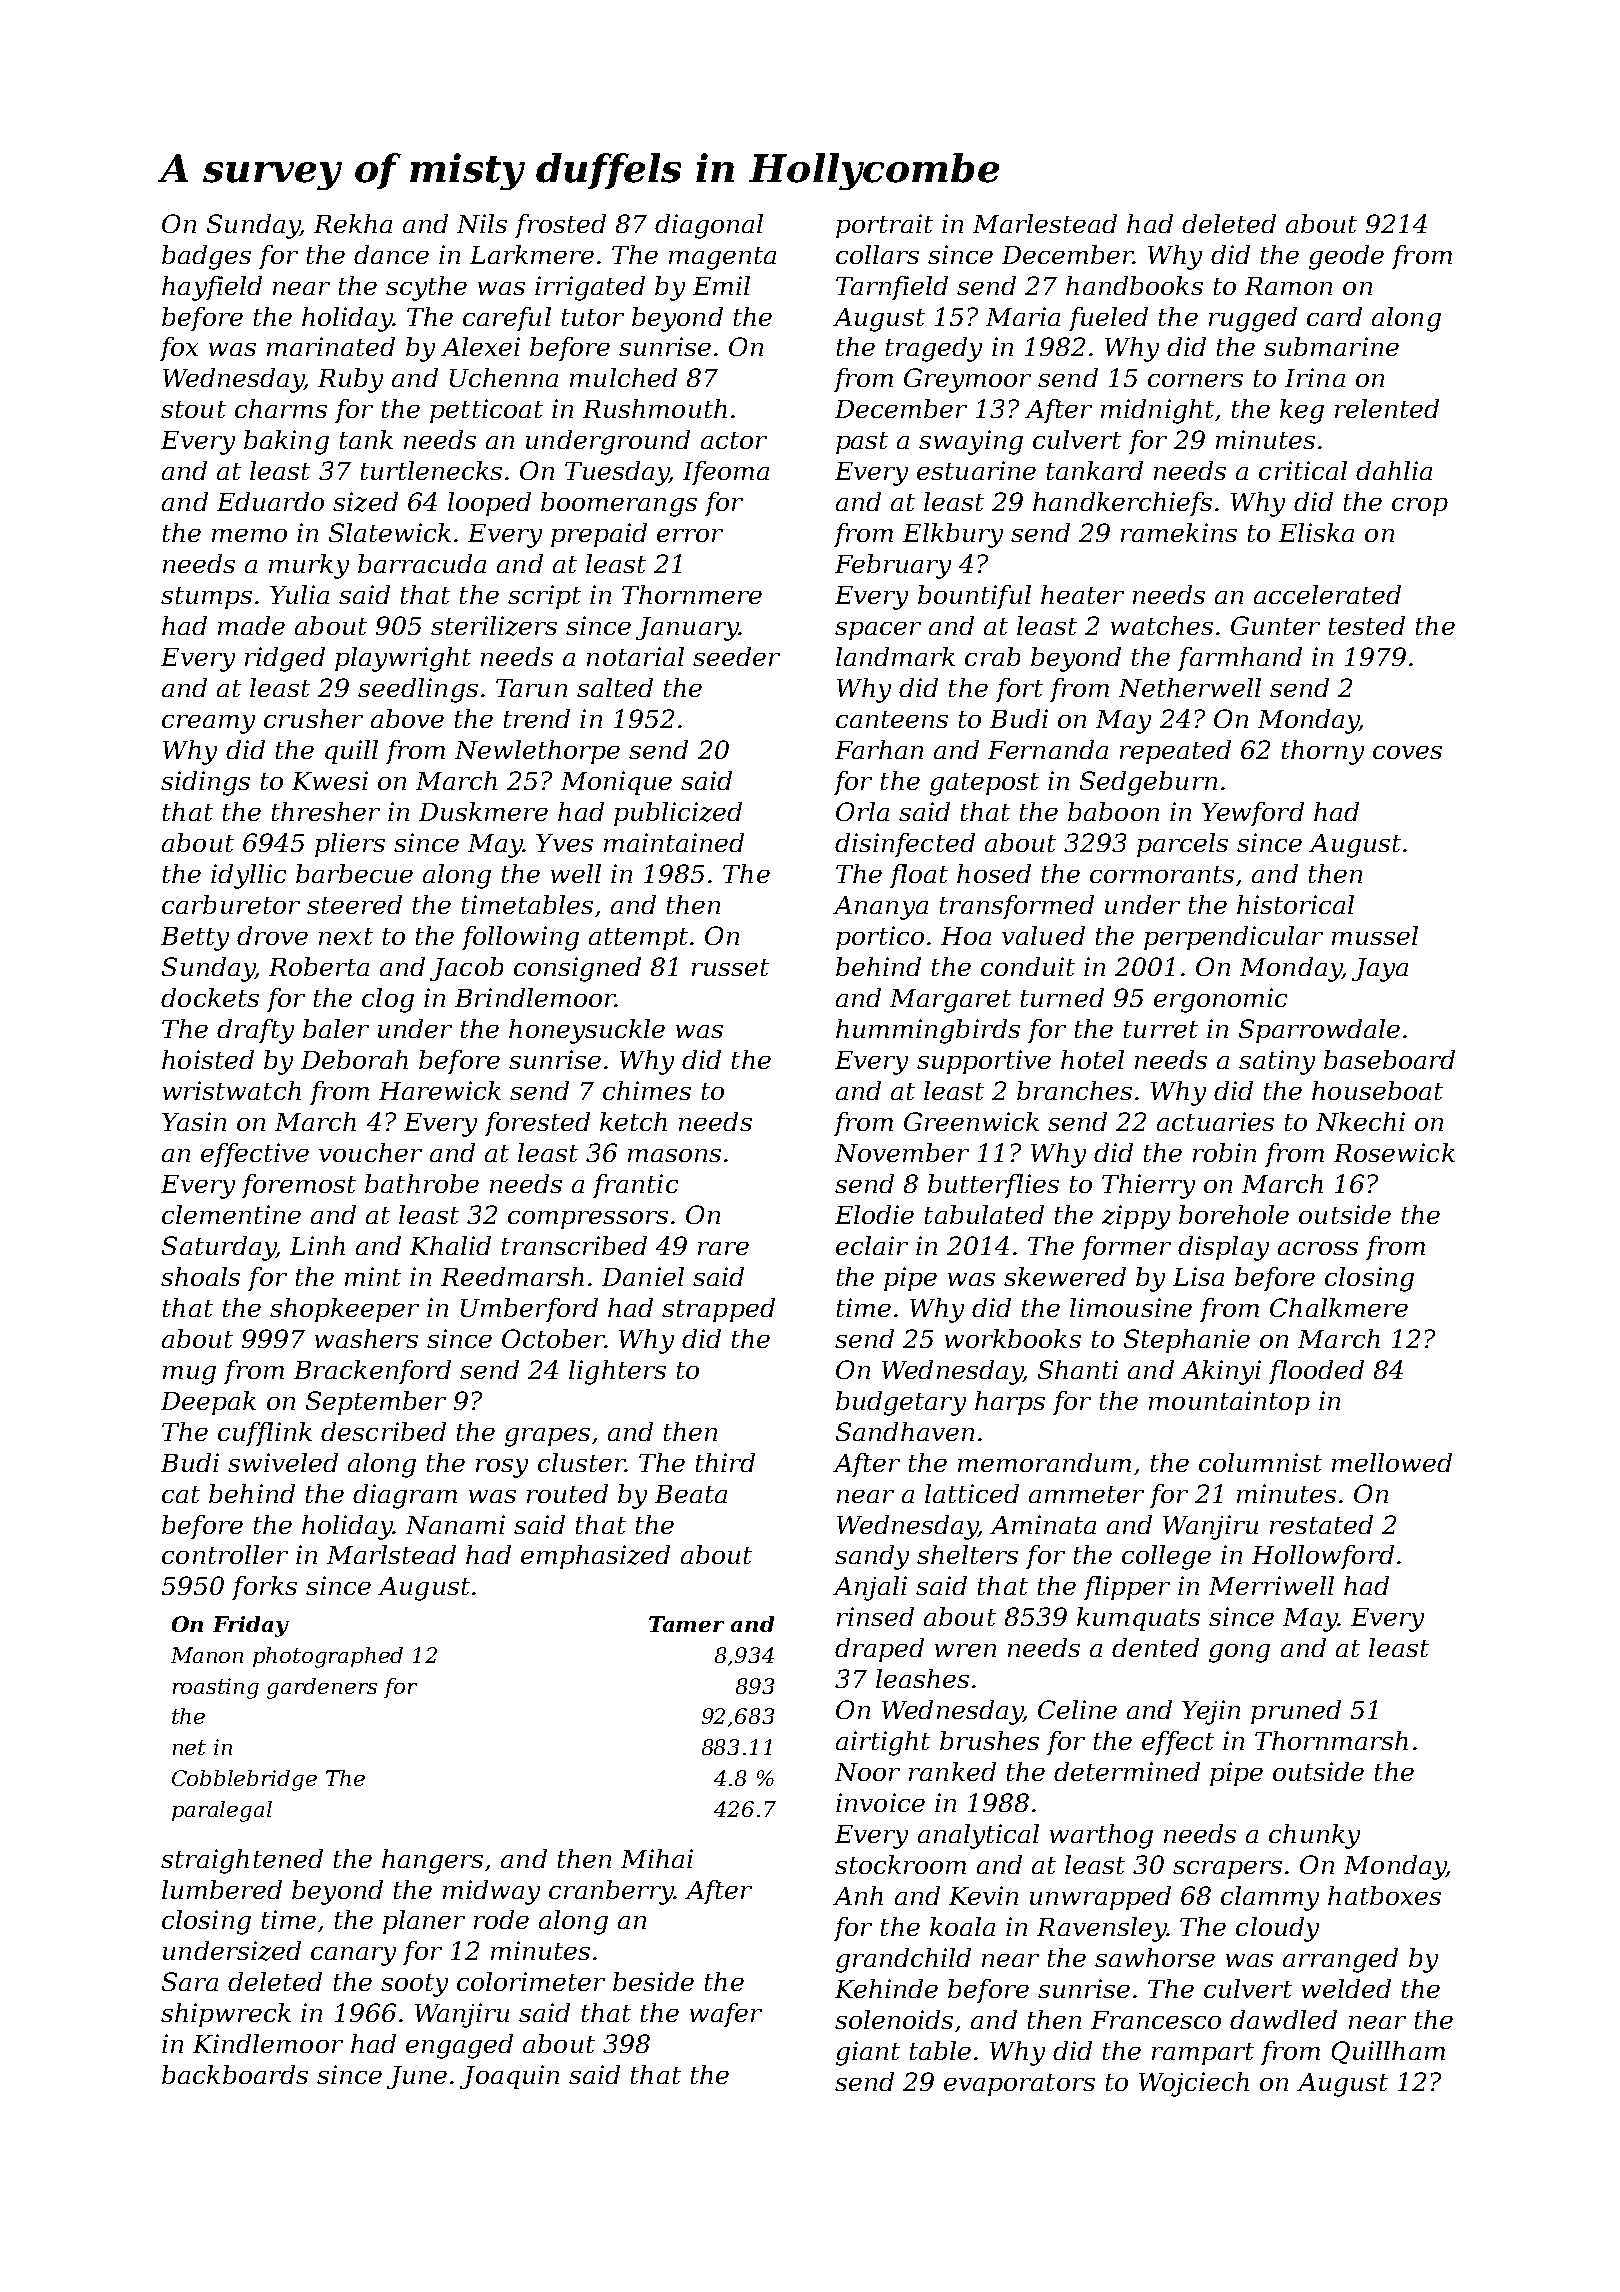 This image has height=2292, width=1620. I want to click on flooded, so click(1316, 1372).
